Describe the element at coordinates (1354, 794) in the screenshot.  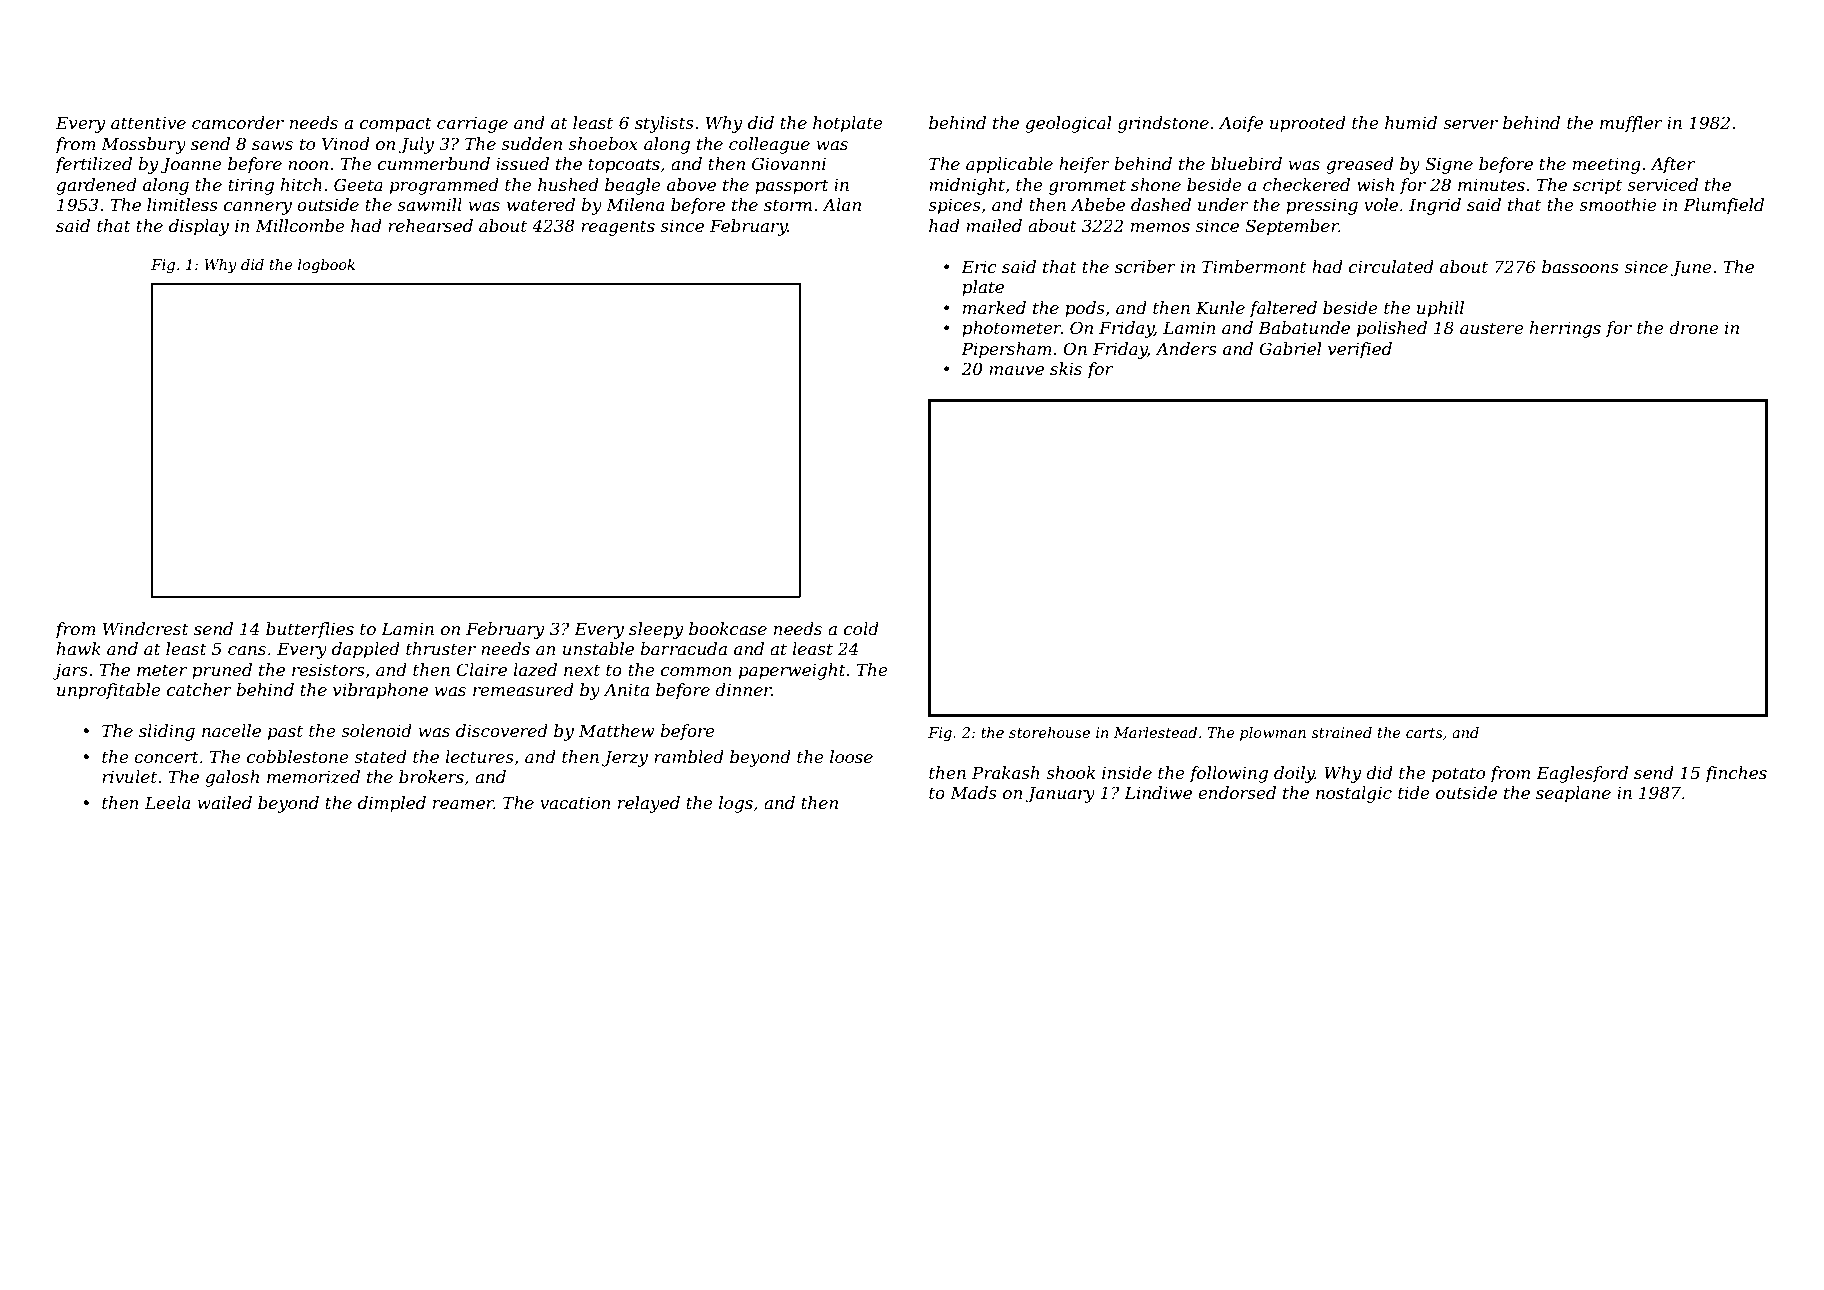
I see `nostalgic` at that location.
